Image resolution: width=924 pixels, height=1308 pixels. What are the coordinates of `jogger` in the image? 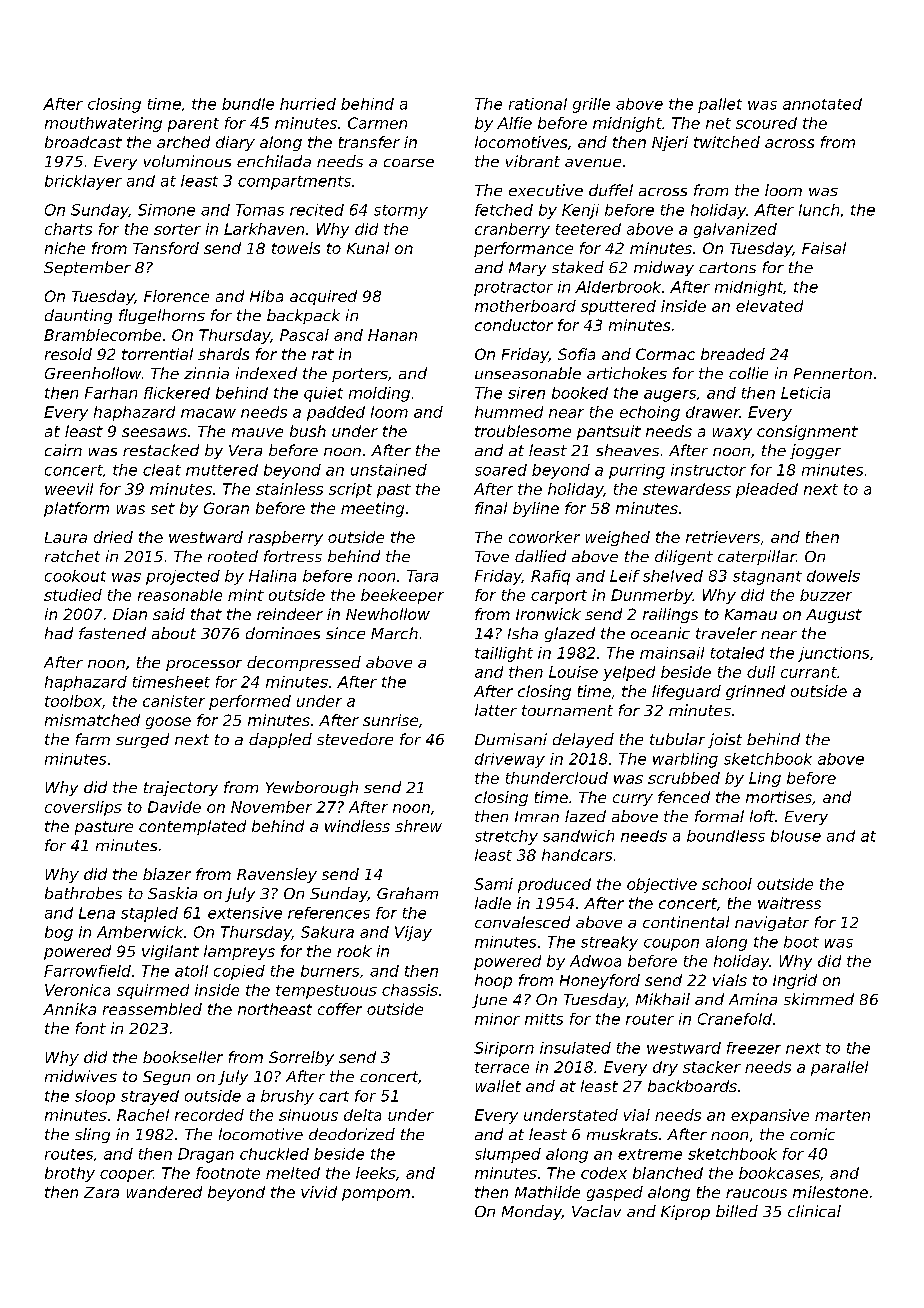 It's located at (815, 451).
